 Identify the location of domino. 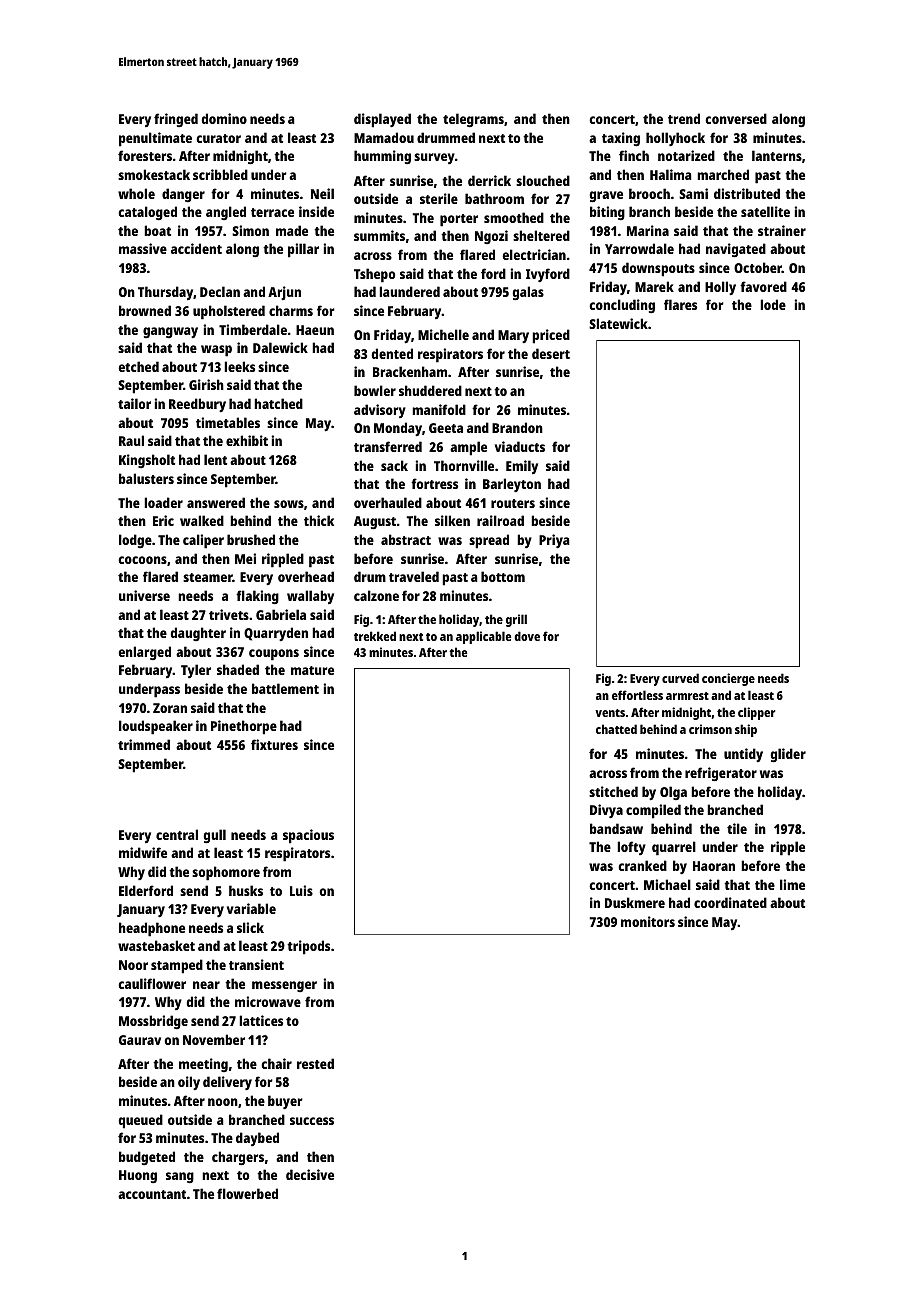
(224, 118).
